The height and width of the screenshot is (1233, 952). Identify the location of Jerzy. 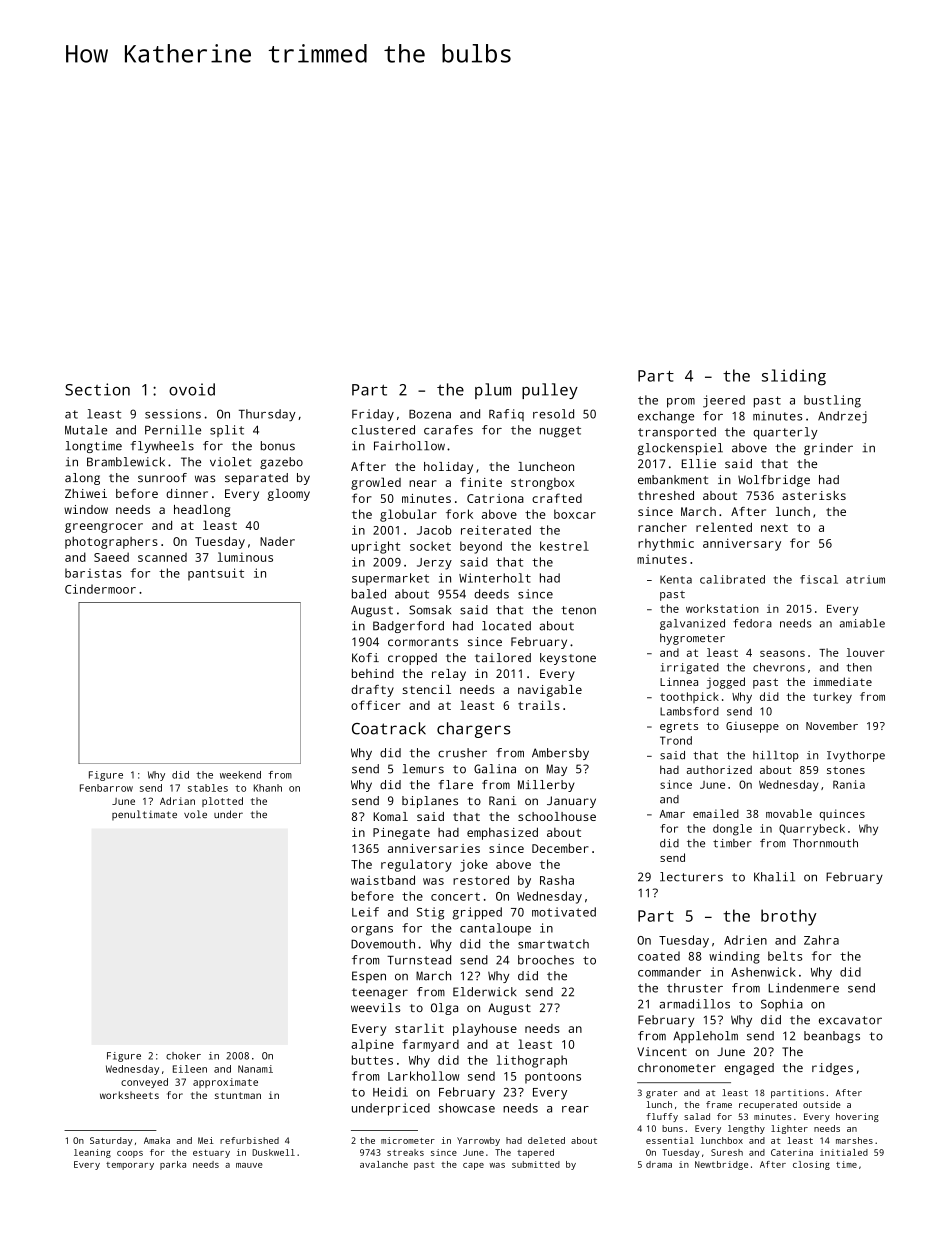
(434, 564).
